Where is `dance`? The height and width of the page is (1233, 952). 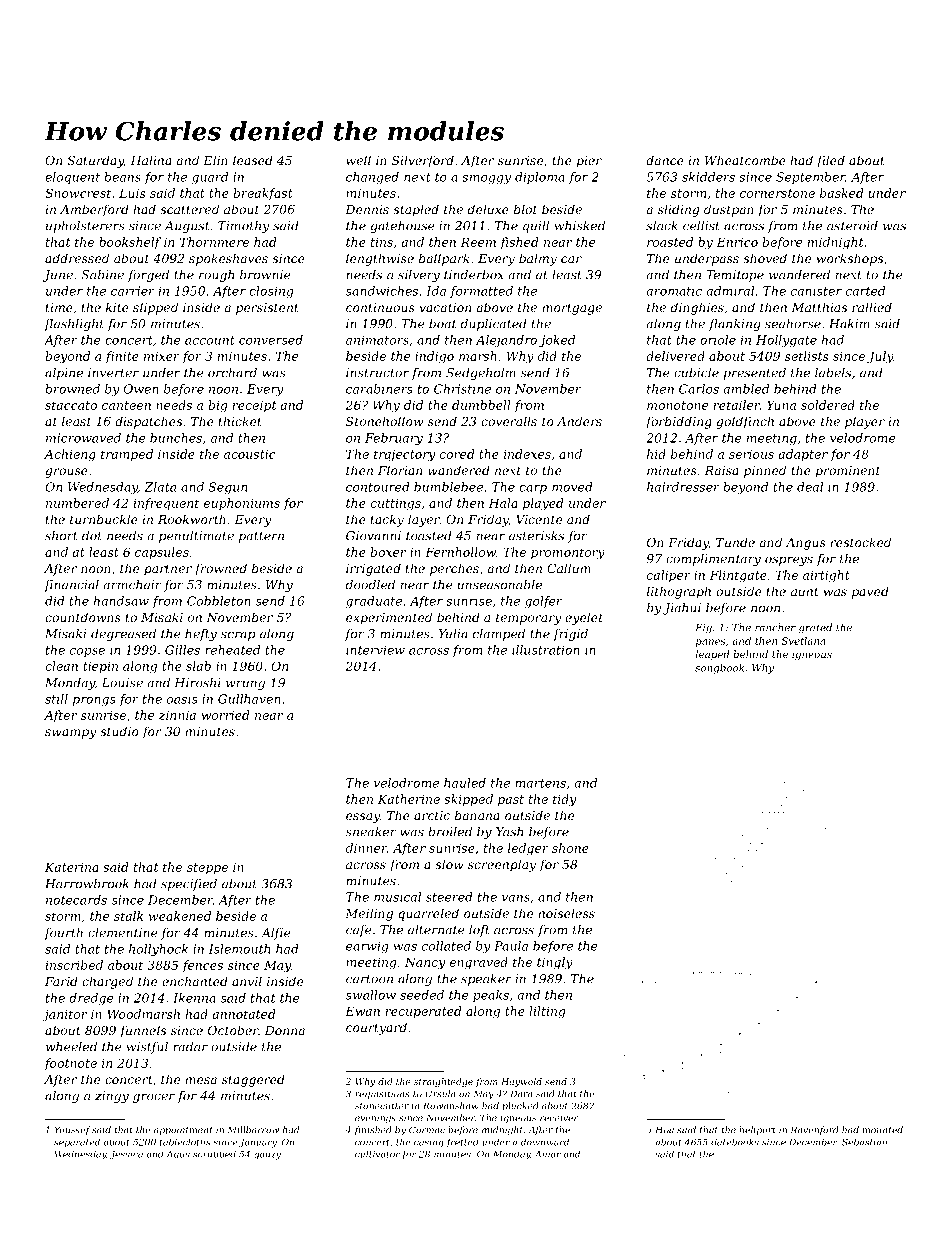
dance is located at coordinates (665, 160).
